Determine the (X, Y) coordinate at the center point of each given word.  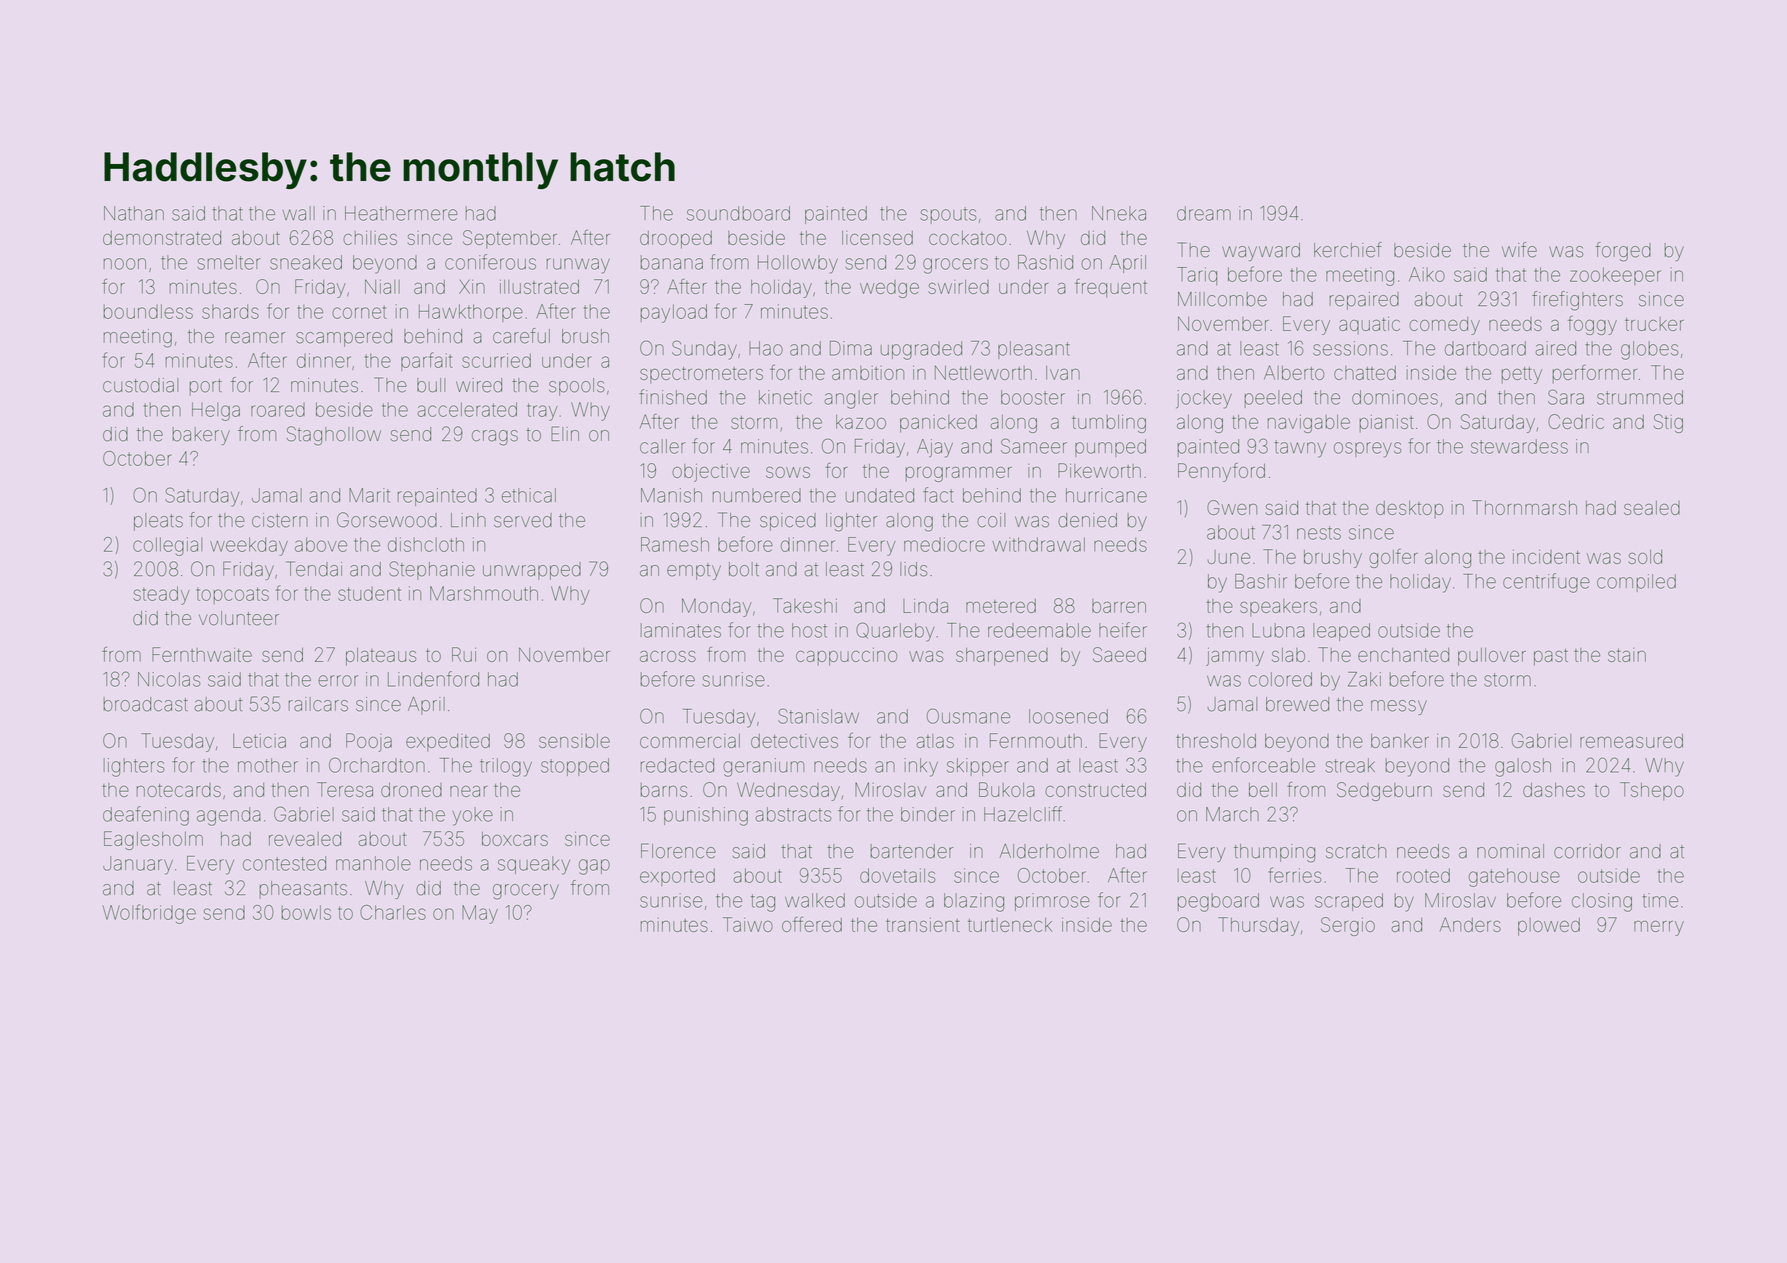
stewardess (1519, 446)
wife (1519, 250)
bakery (201, 436)
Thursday (1258, 926)
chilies (370, 238)
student (369, 594)
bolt (744, 569)
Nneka (1119, 213)
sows (788, 472)
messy (1399, 707)
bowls (306, 912)
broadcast (146, 704)
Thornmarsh (1524, 507)
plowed (1549, 927)
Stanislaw (818, 716)
